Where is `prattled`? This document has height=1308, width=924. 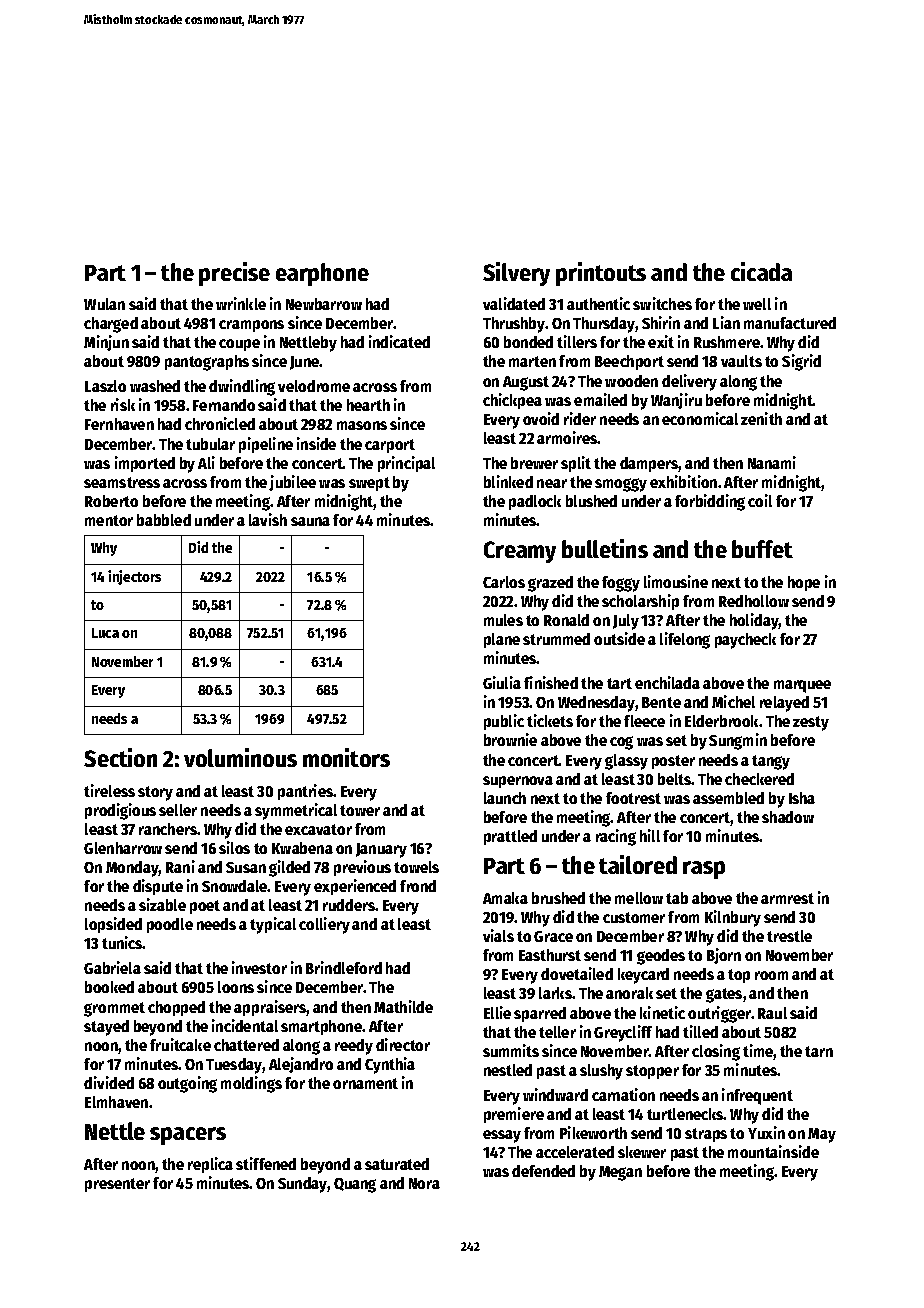
prattled is located at coordinates (510, 837).
